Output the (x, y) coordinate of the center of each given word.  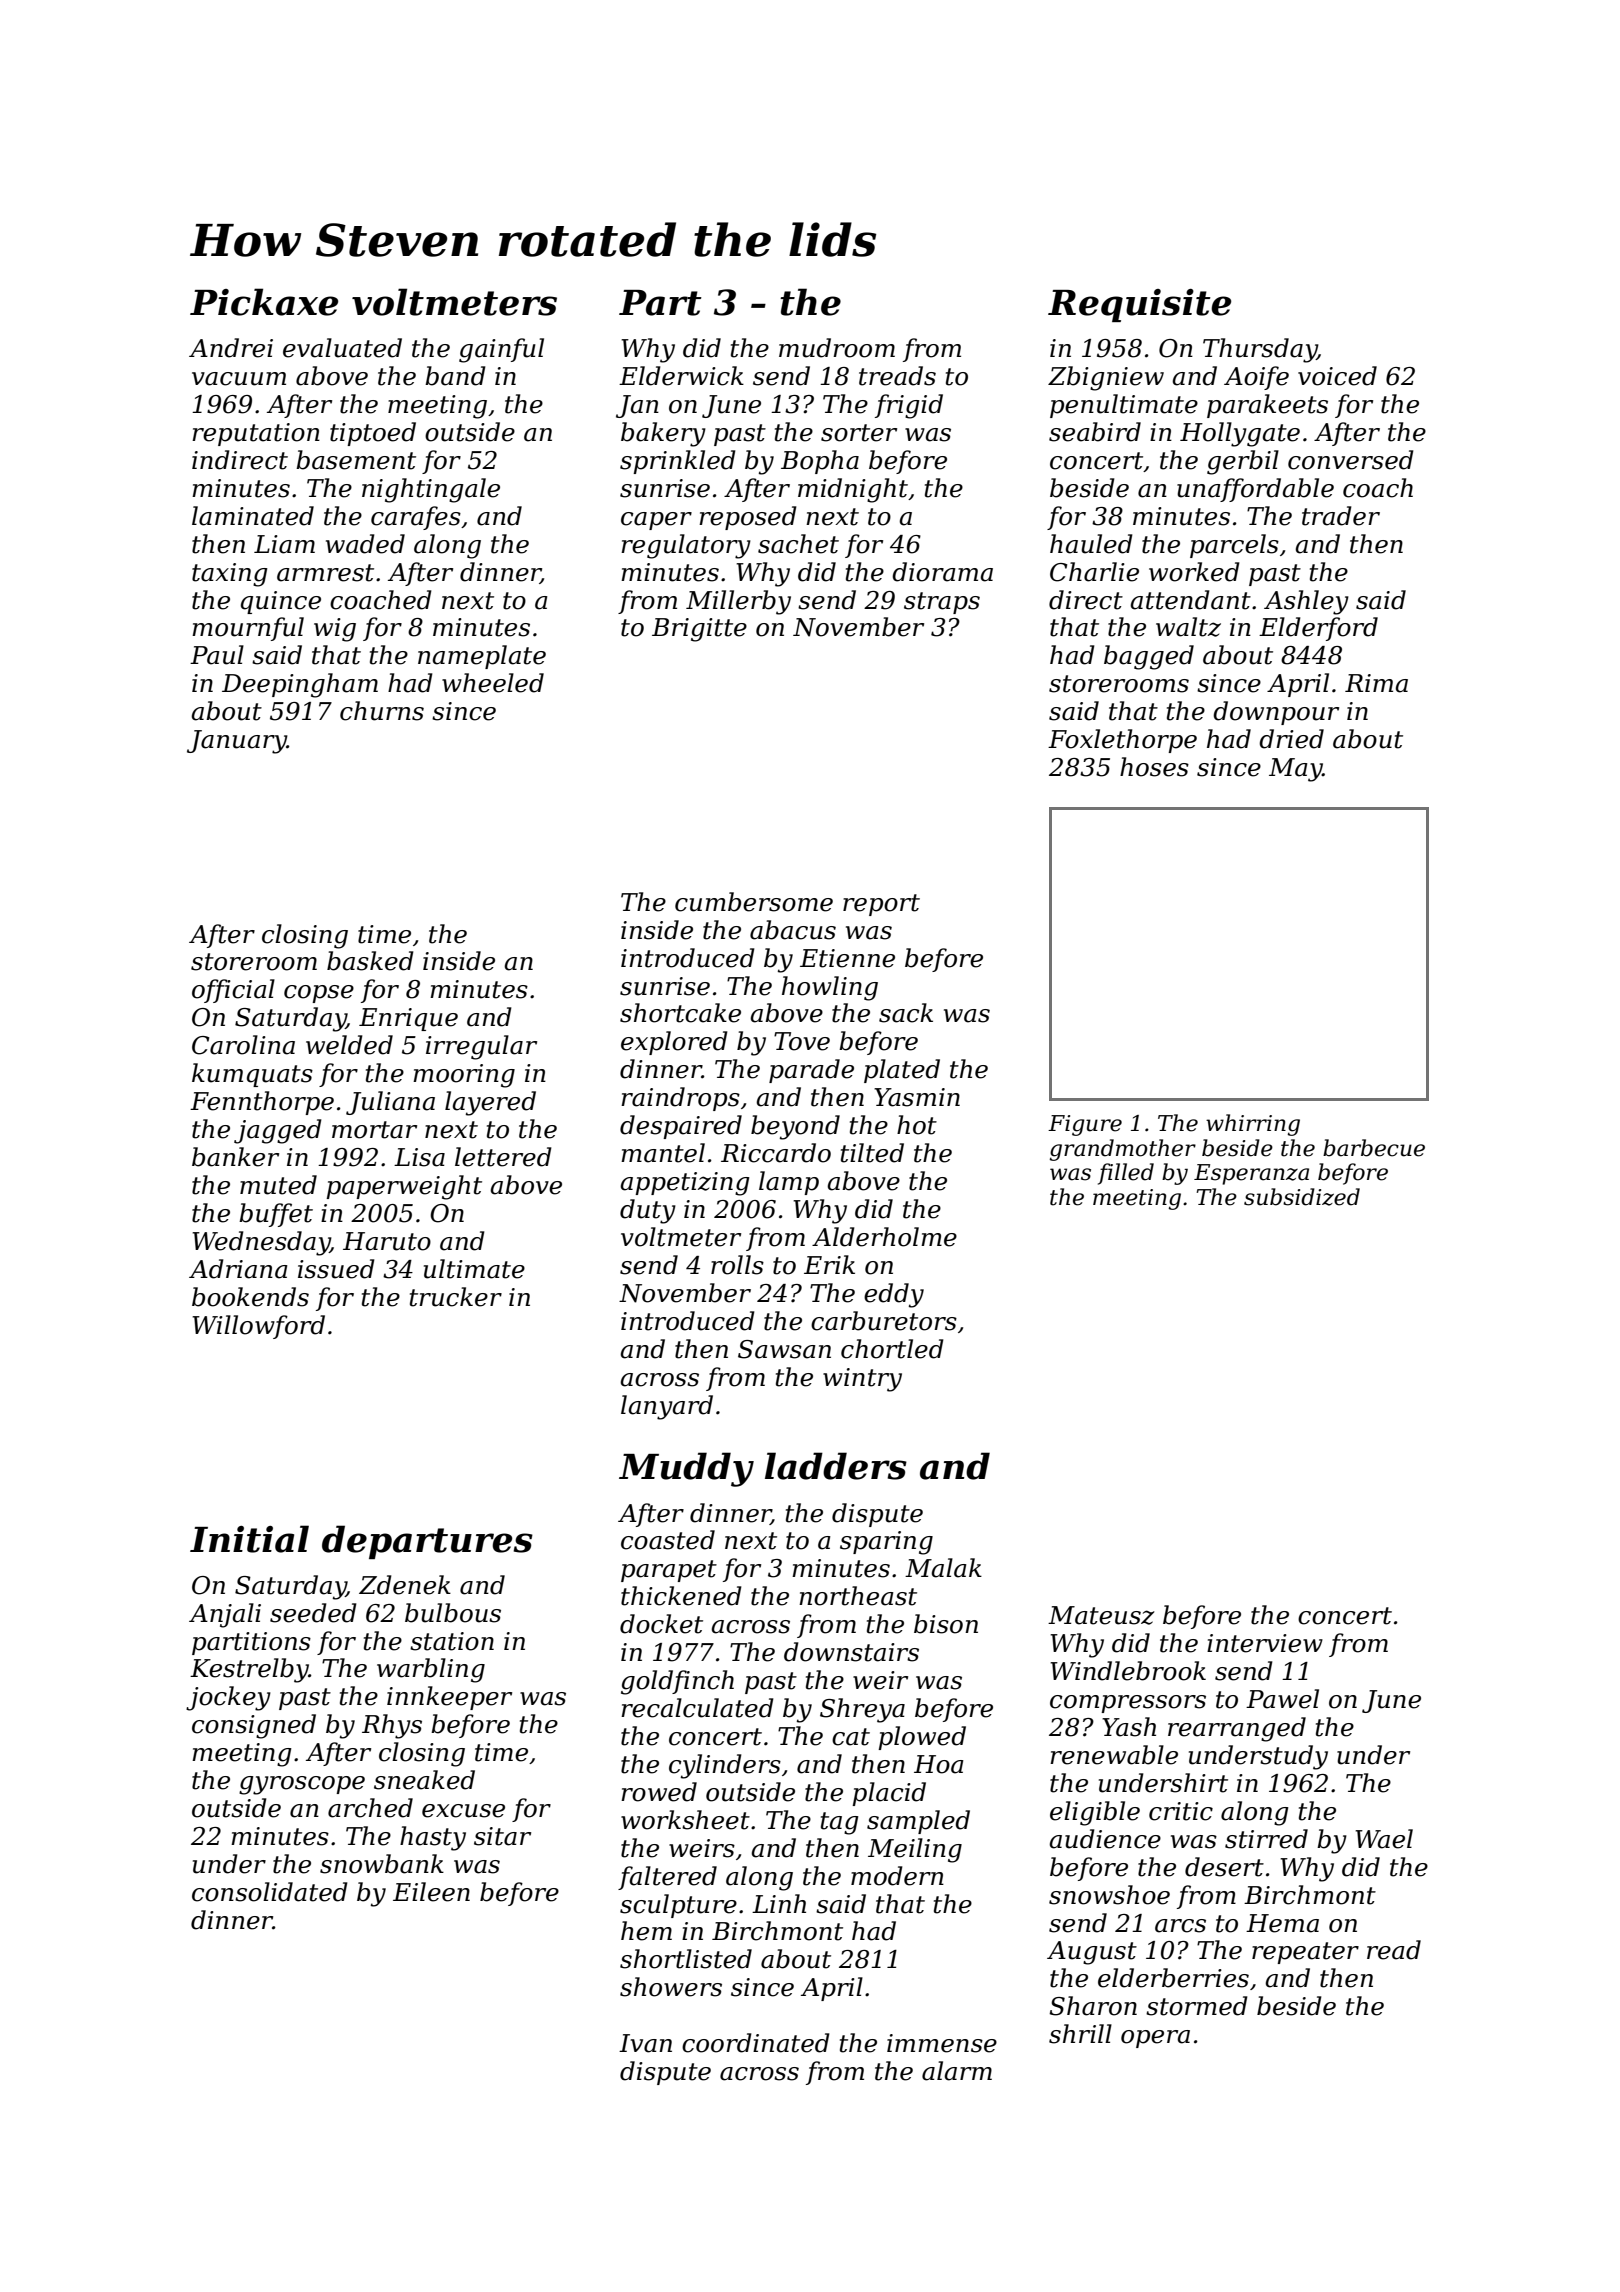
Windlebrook (1128, 1671)
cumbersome (754, 902)
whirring (1253, 1125)
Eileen (431, 1892)
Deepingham (300, 685)
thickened (681, 1596)
